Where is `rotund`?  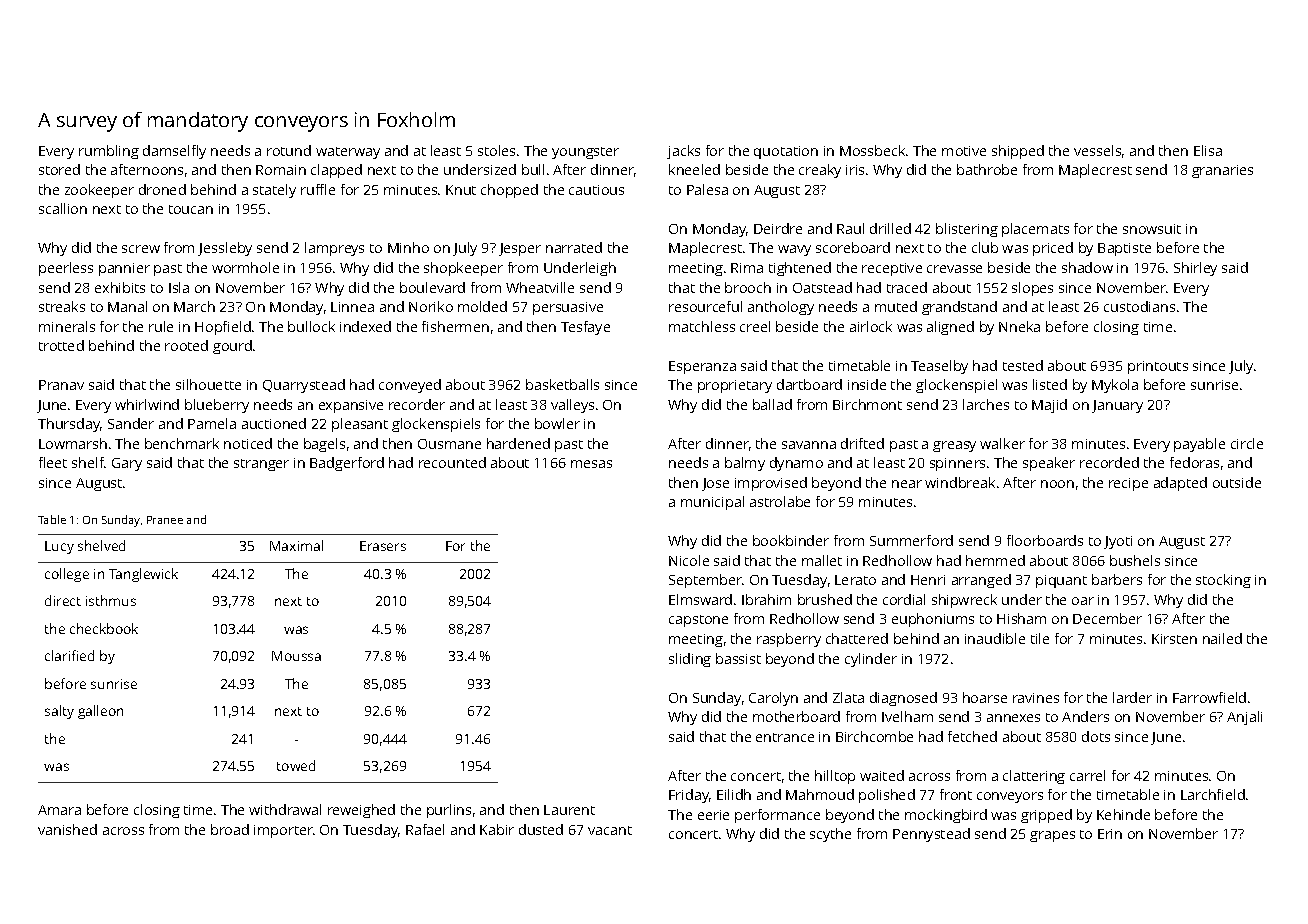 rotund is located at coordinates (289, 150).
